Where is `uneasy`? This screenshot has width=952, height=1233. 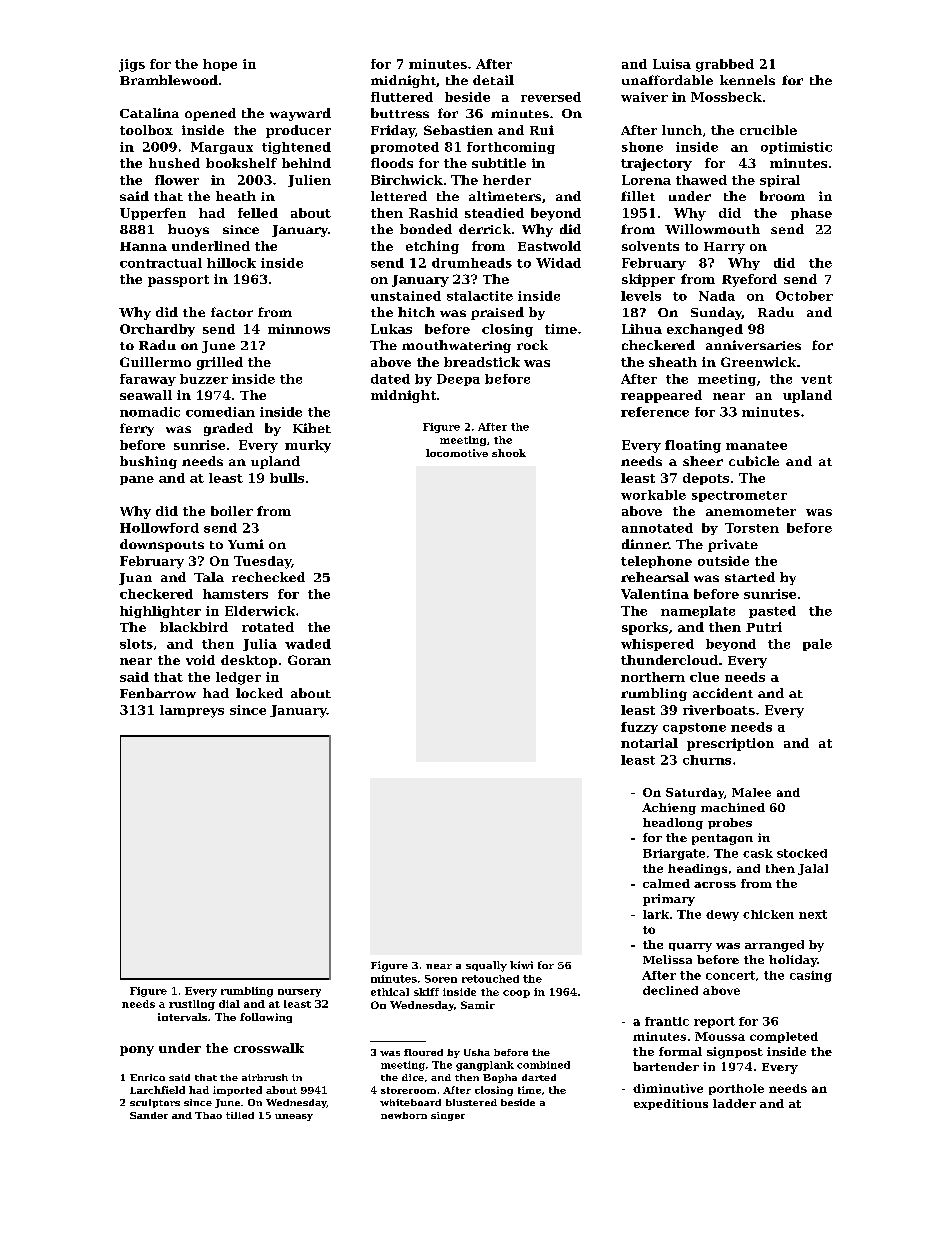 uneasy is located at coordinates (294, 1117).
